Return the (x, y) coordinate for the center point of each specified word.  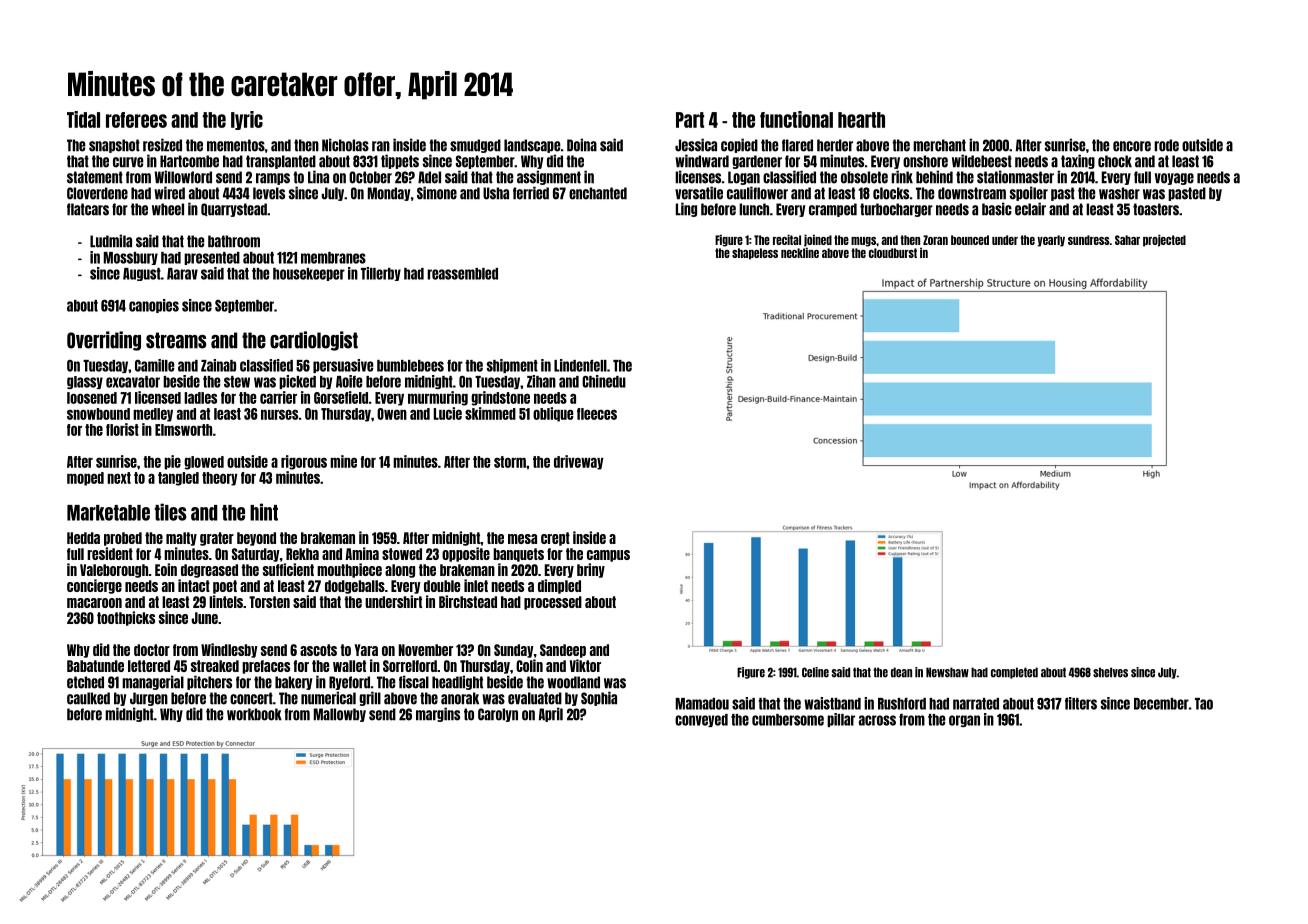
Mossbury (131, 258)
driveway (579, 462)
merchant (939, 145)
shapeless (755, 254)
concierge (94, 586)
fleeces (597, 414)
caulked (88, 698)
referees (136, 120)
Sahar (1127, 240)
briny (591, 570)
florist (122, 429)
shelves (1110, 672)
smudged (475, 146)
